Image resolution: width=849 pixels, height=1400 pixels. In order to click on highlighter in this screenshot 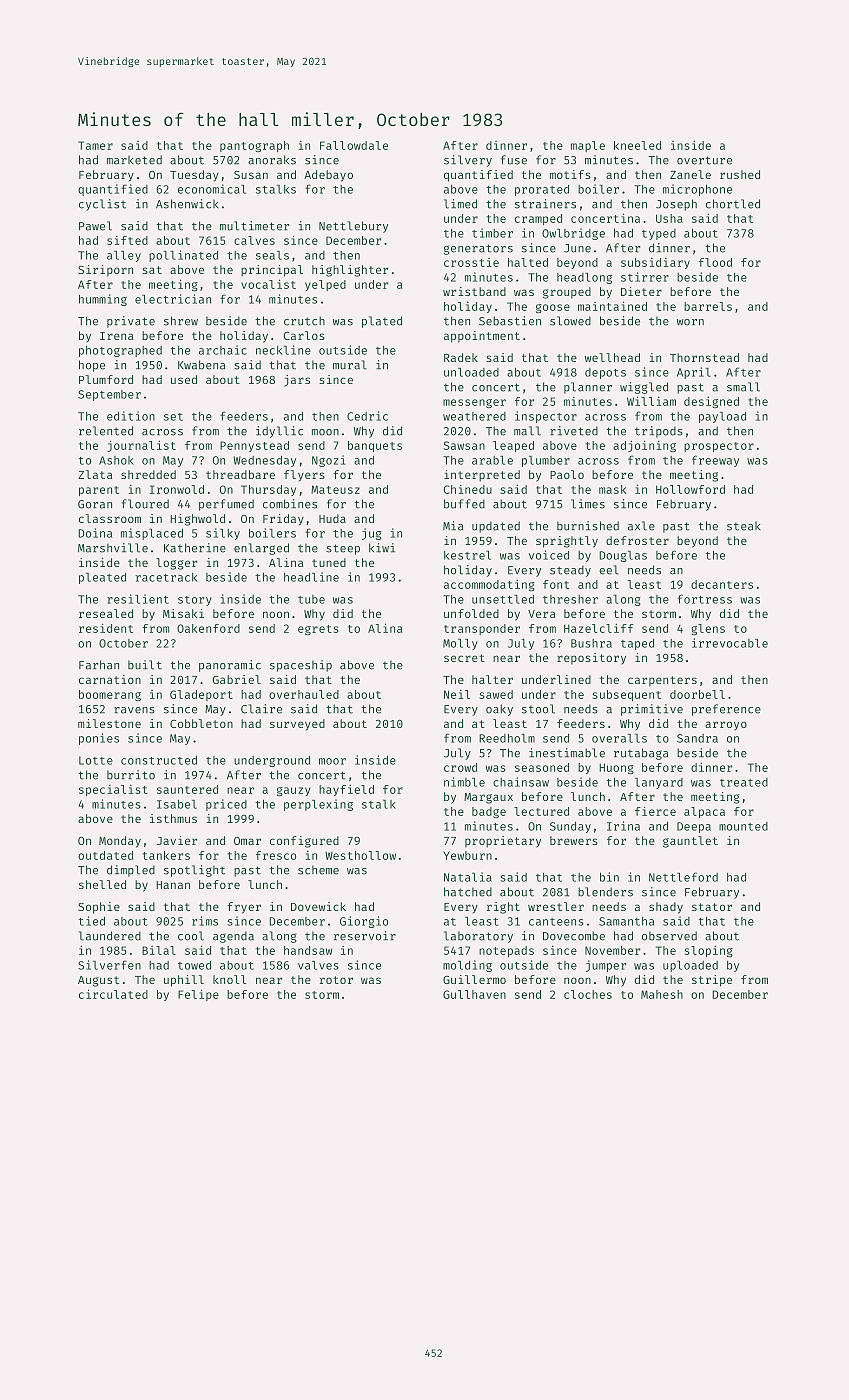, I will do `click(350, 271)`.
